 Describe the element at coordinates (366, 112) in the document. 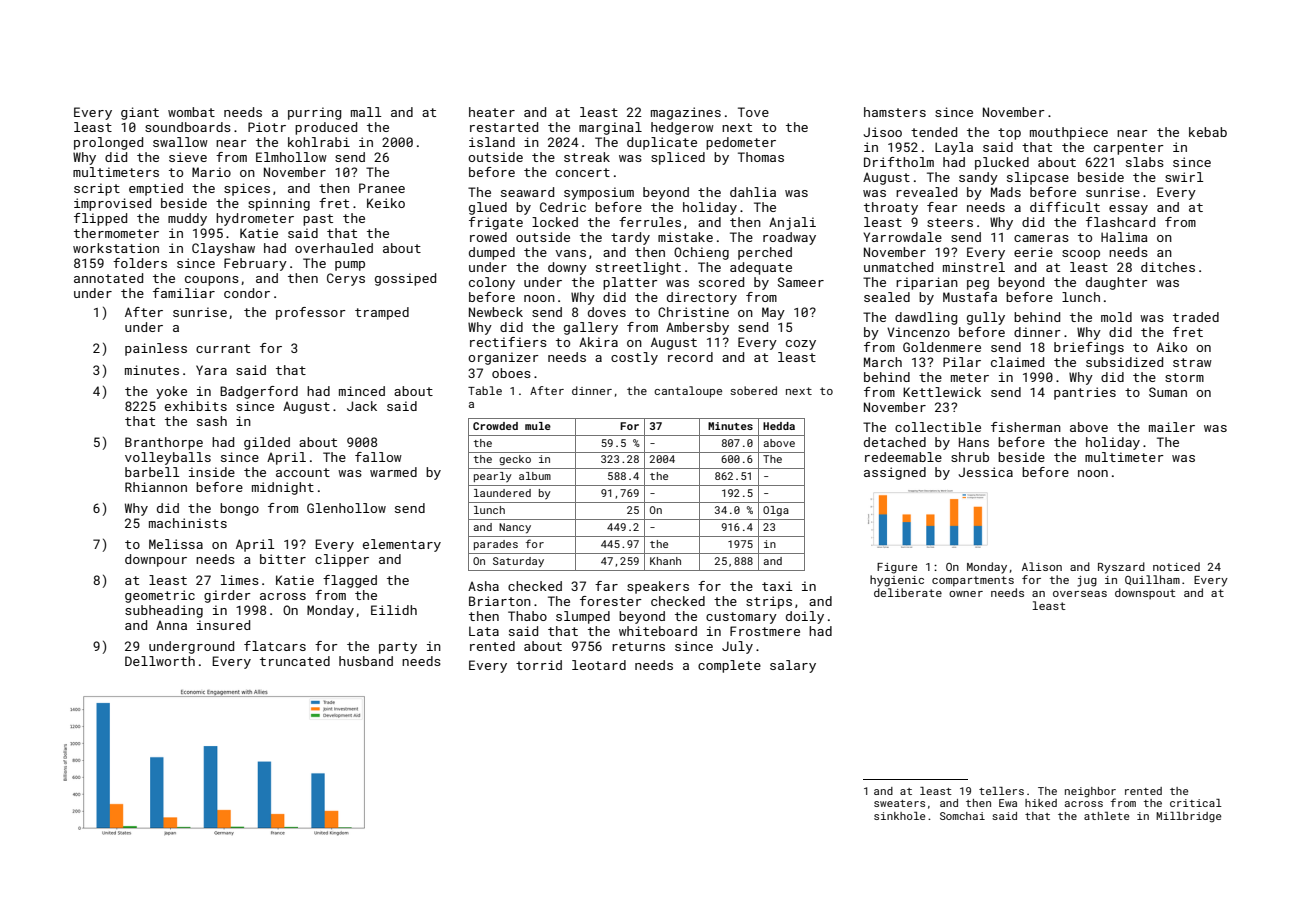

I see `mall` at that location.
